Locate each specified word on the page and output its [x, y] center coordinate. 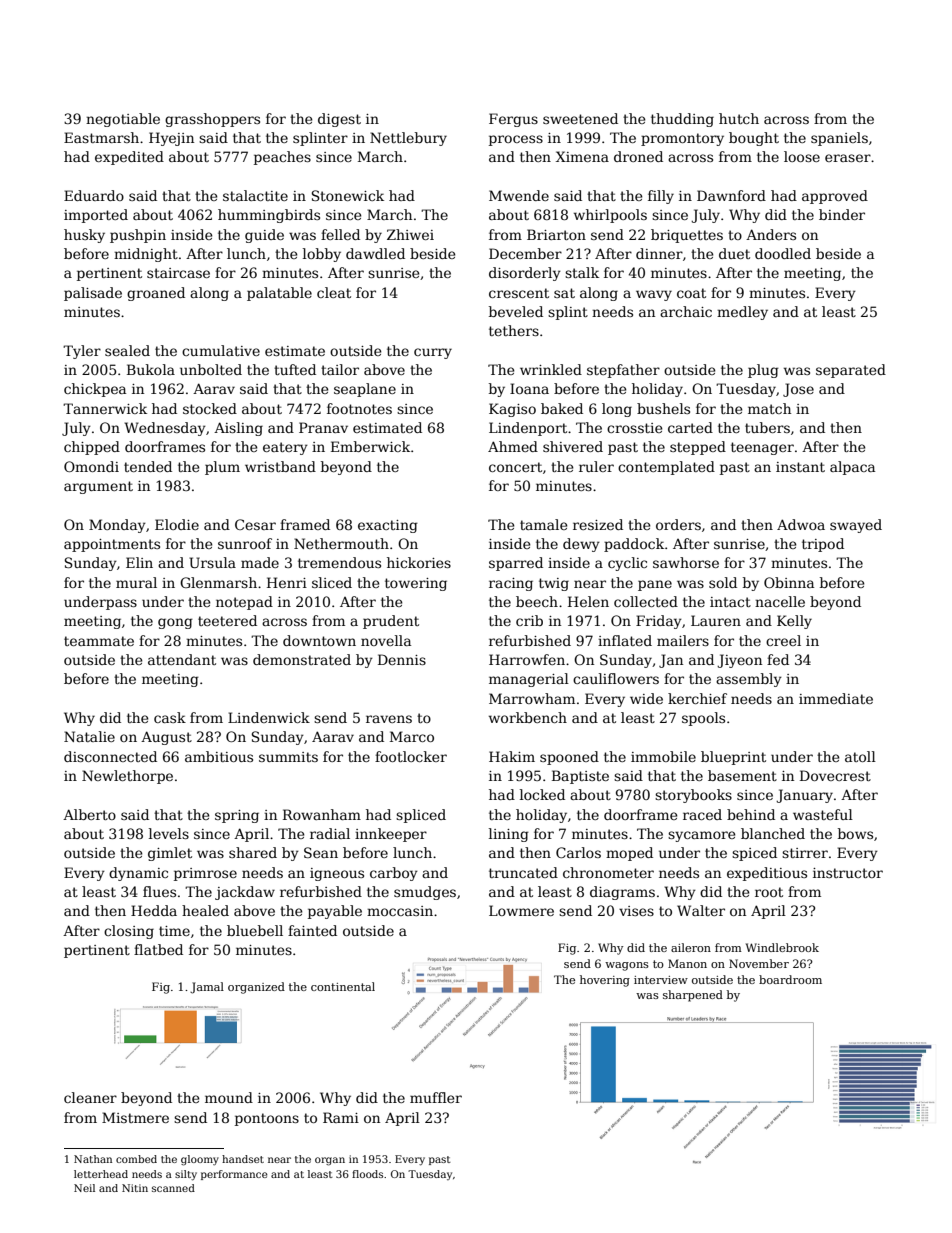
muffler [436, 1097]
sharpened [693, 996]
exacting [388, 526]
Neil [84, 1188]
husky [84, 236]
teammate [99, 641]
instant [800, 467]
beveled [516, 311]
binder [842, 214]
